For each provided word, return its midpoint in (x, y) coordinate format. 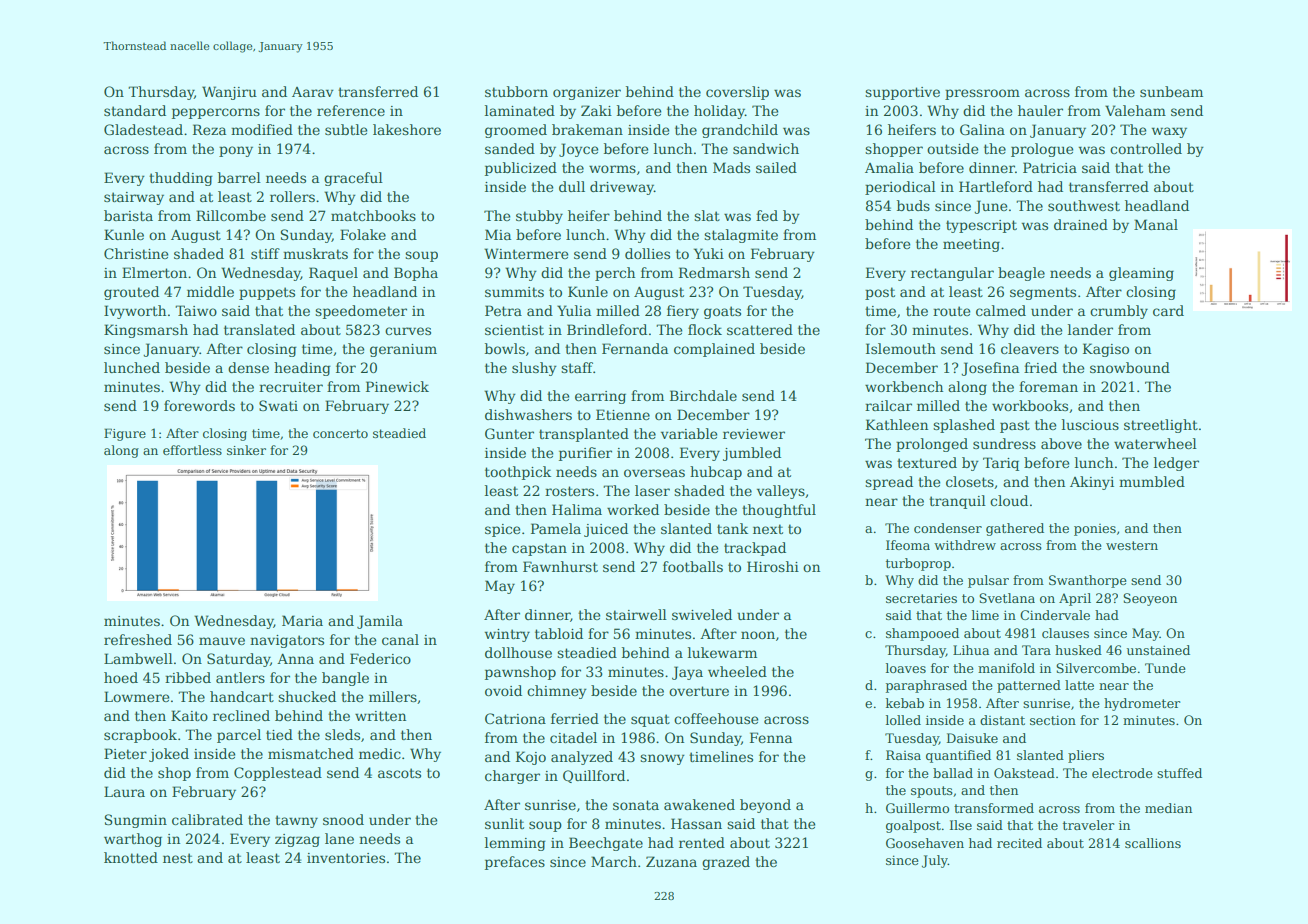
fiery (683, 312)
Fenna (771, 737)
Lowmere (136, 696)
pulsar (988, 581)
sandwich (766, 148)
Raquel (333, 274)
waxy (1169, 132)
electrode (1122, 773)
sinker (246, 450)
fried (1040, 367)
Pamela (556, 528)
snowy (662, 759)
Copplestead (278, 774)
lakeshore (407, 129)
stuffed (1179, 773)
